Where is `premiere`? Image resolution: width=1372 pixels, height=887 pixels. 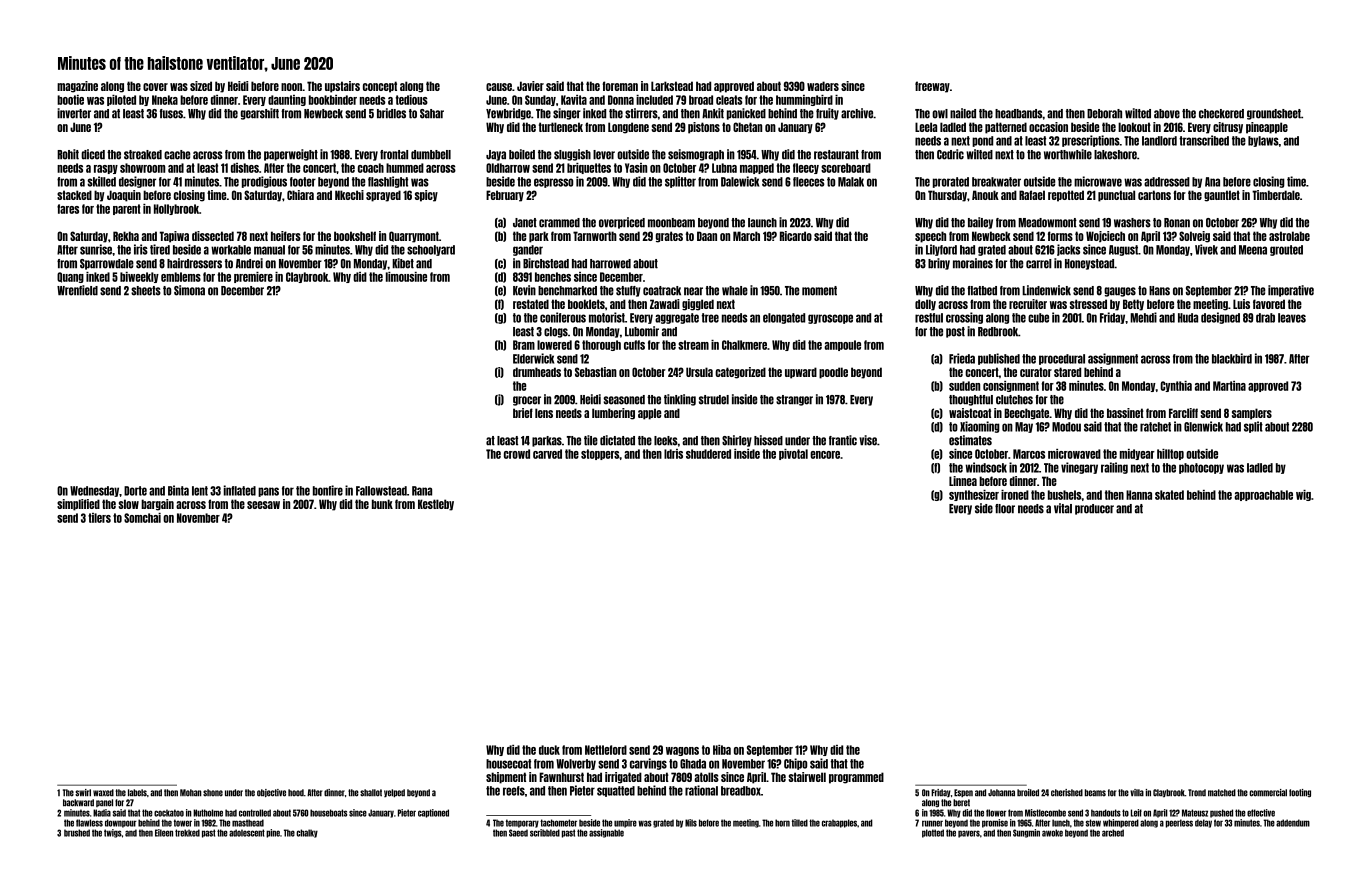
premiere is located at coordinates (253, 277).
